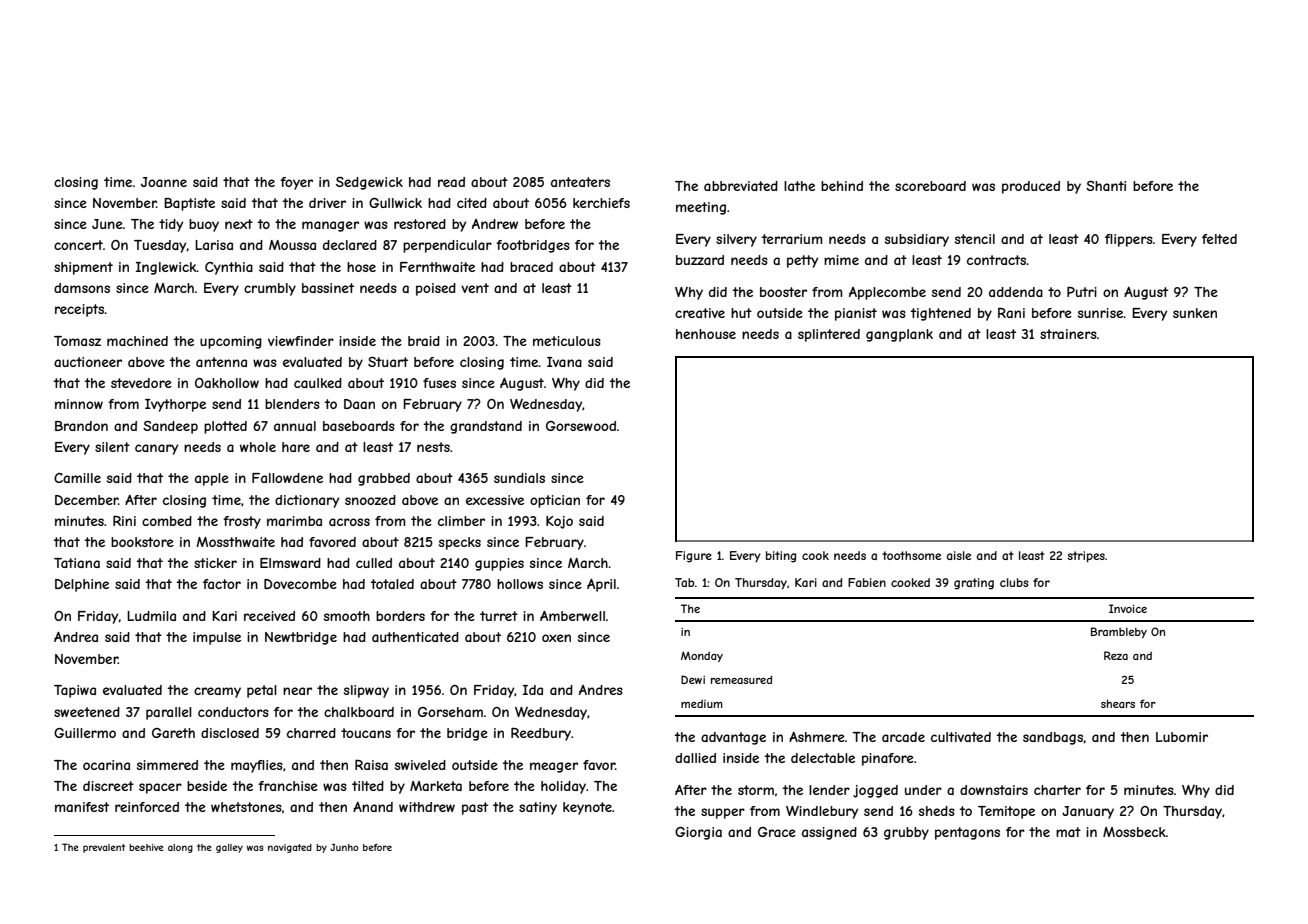 This screenshot has width=1308, height=924. Describe the element at coordinates (217, 692) in the screenshot. I see `creamy` at that location.
